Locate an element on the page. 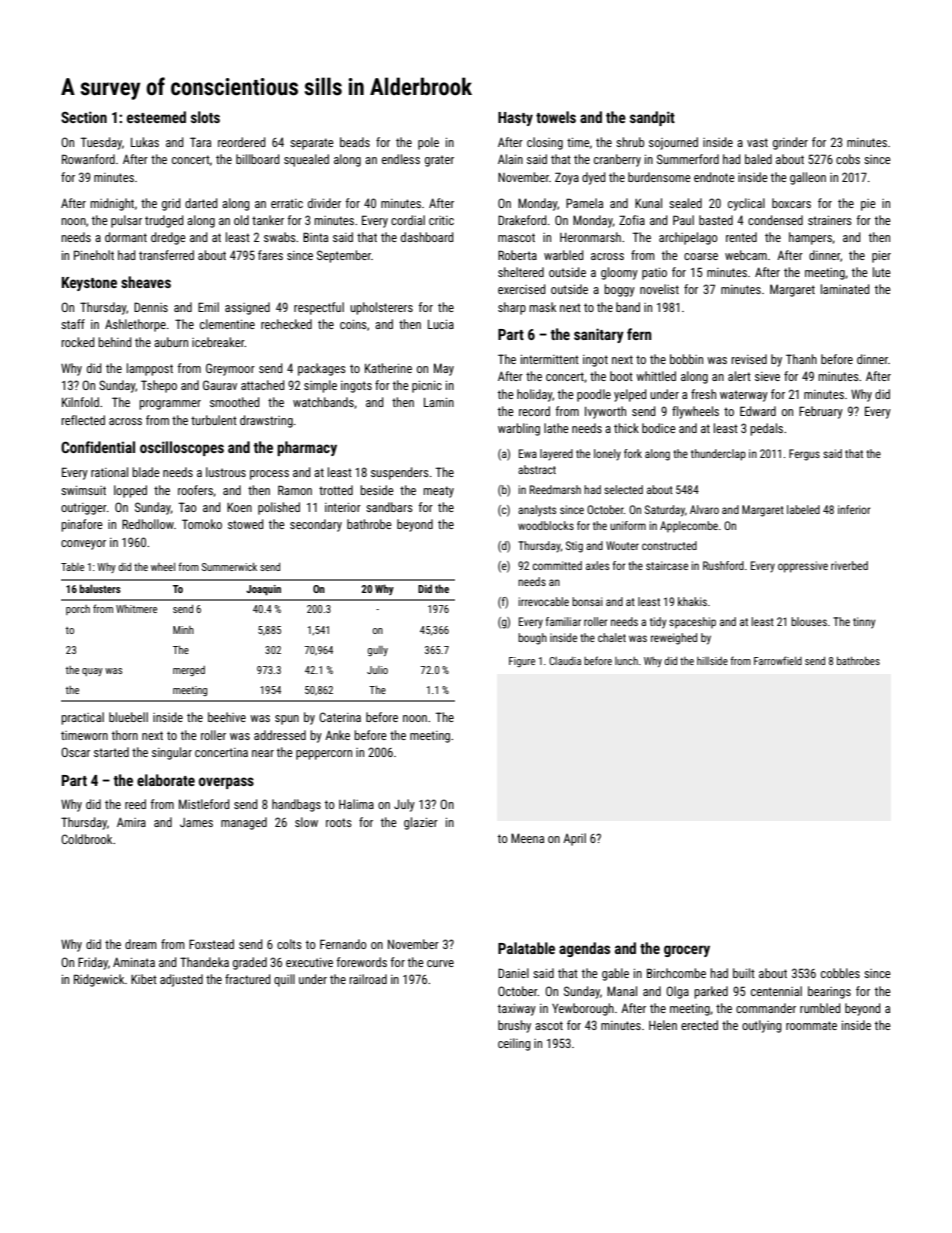 Image resolution: width=952 pixels, height=1233 pixels. inferior is located at coordinates (854, 509).
